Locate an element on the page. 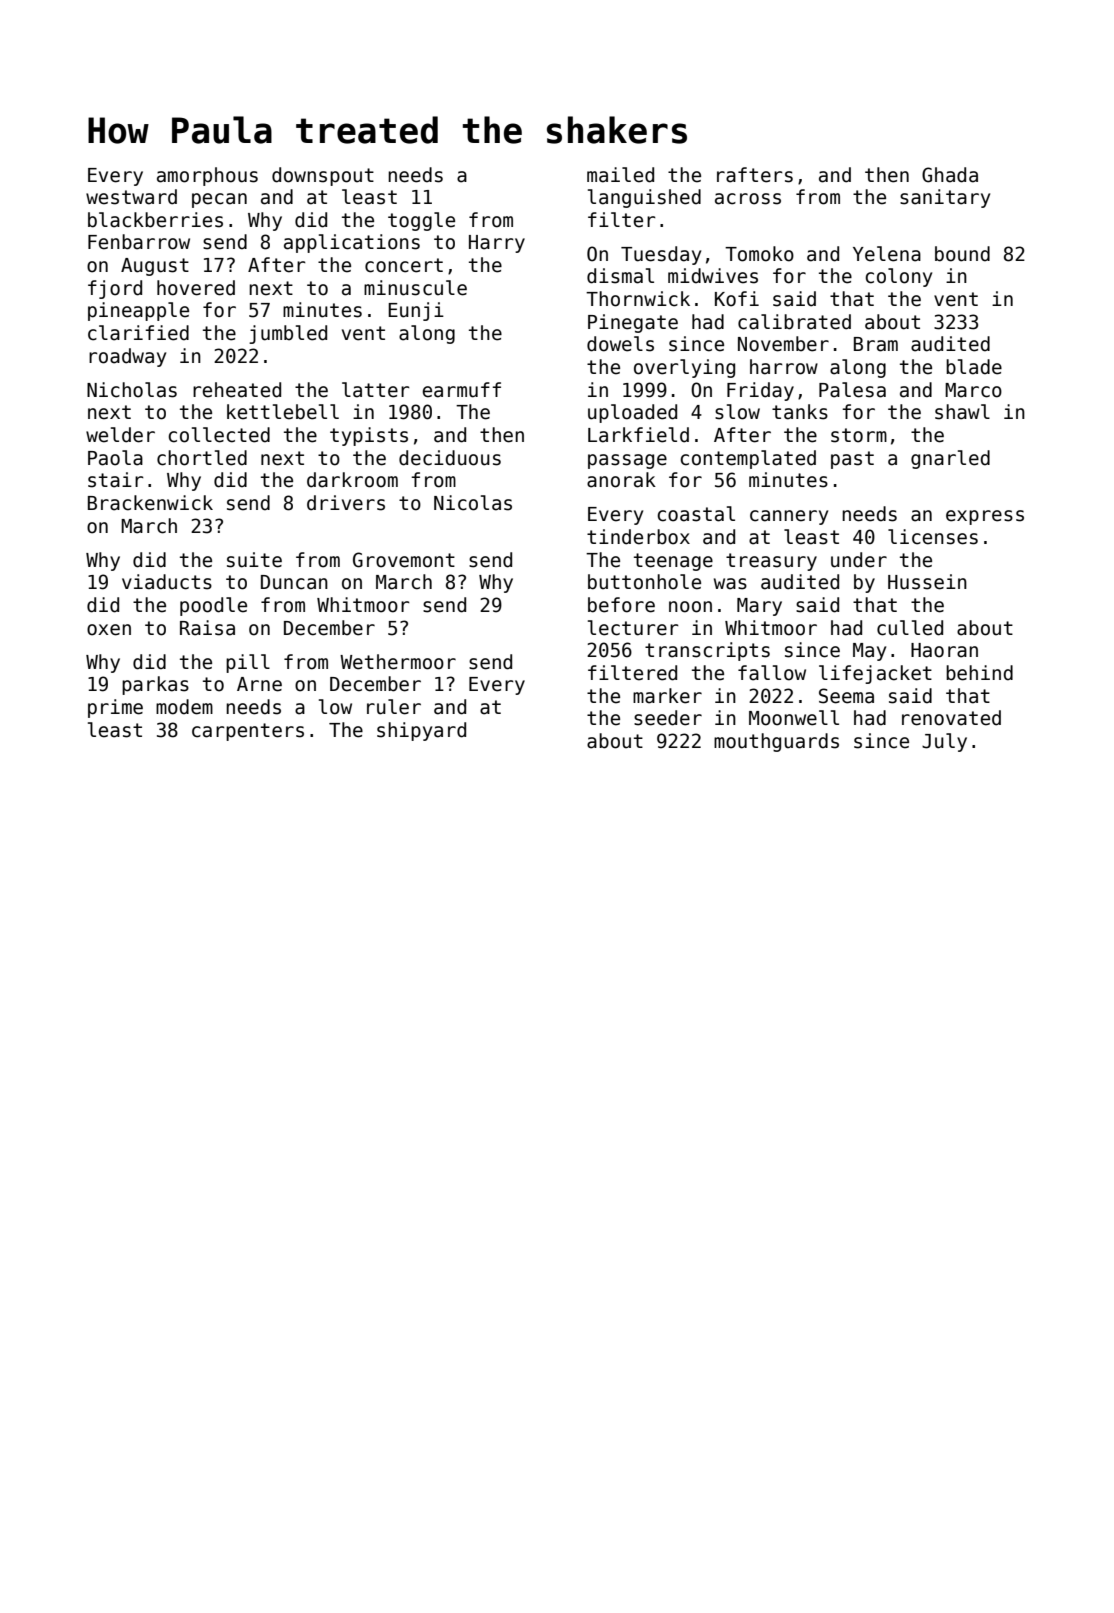  coastal is located at coordinates (696, 514).
